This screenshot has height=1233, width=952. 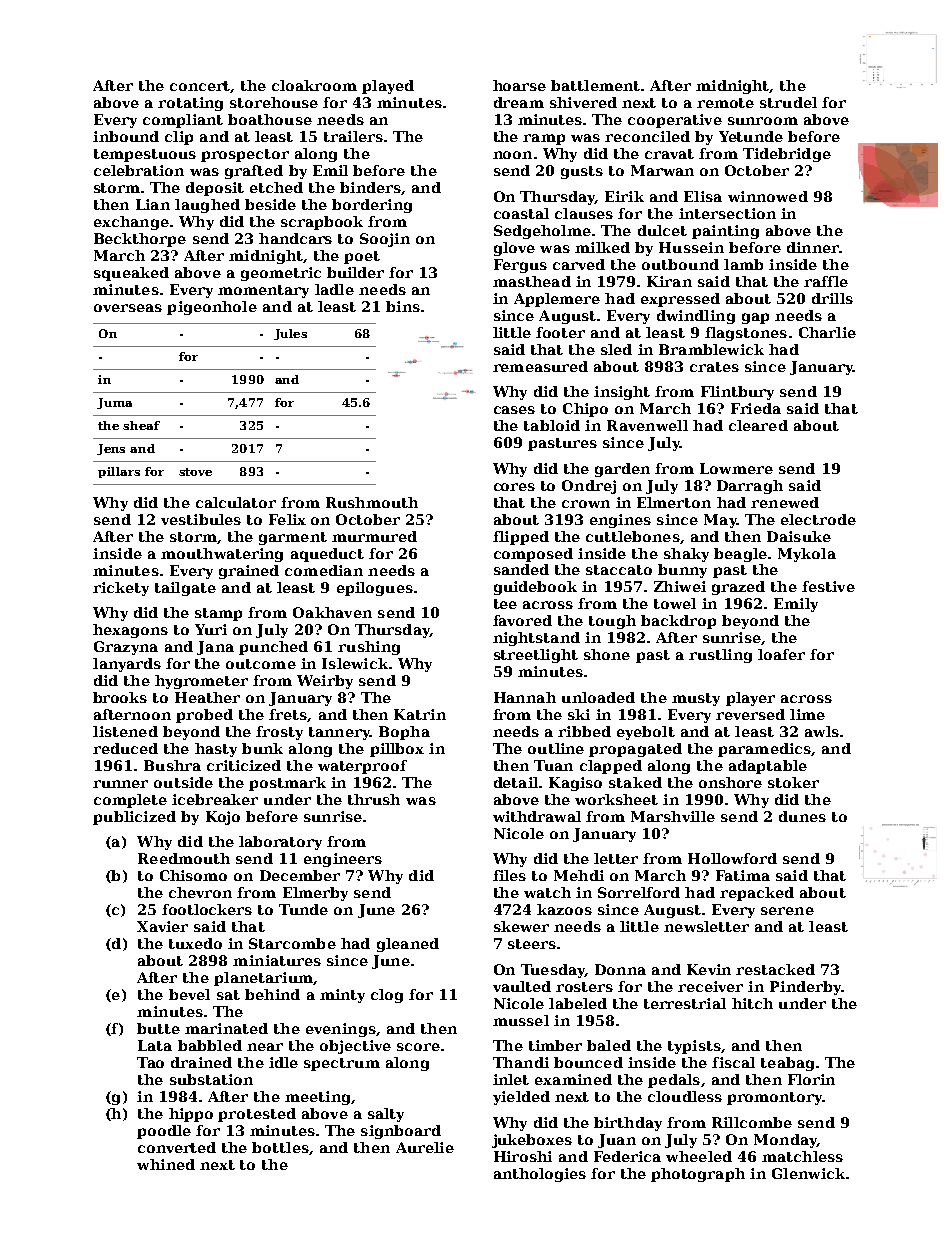 I want to click on festive, so click(x=828, y=586).
